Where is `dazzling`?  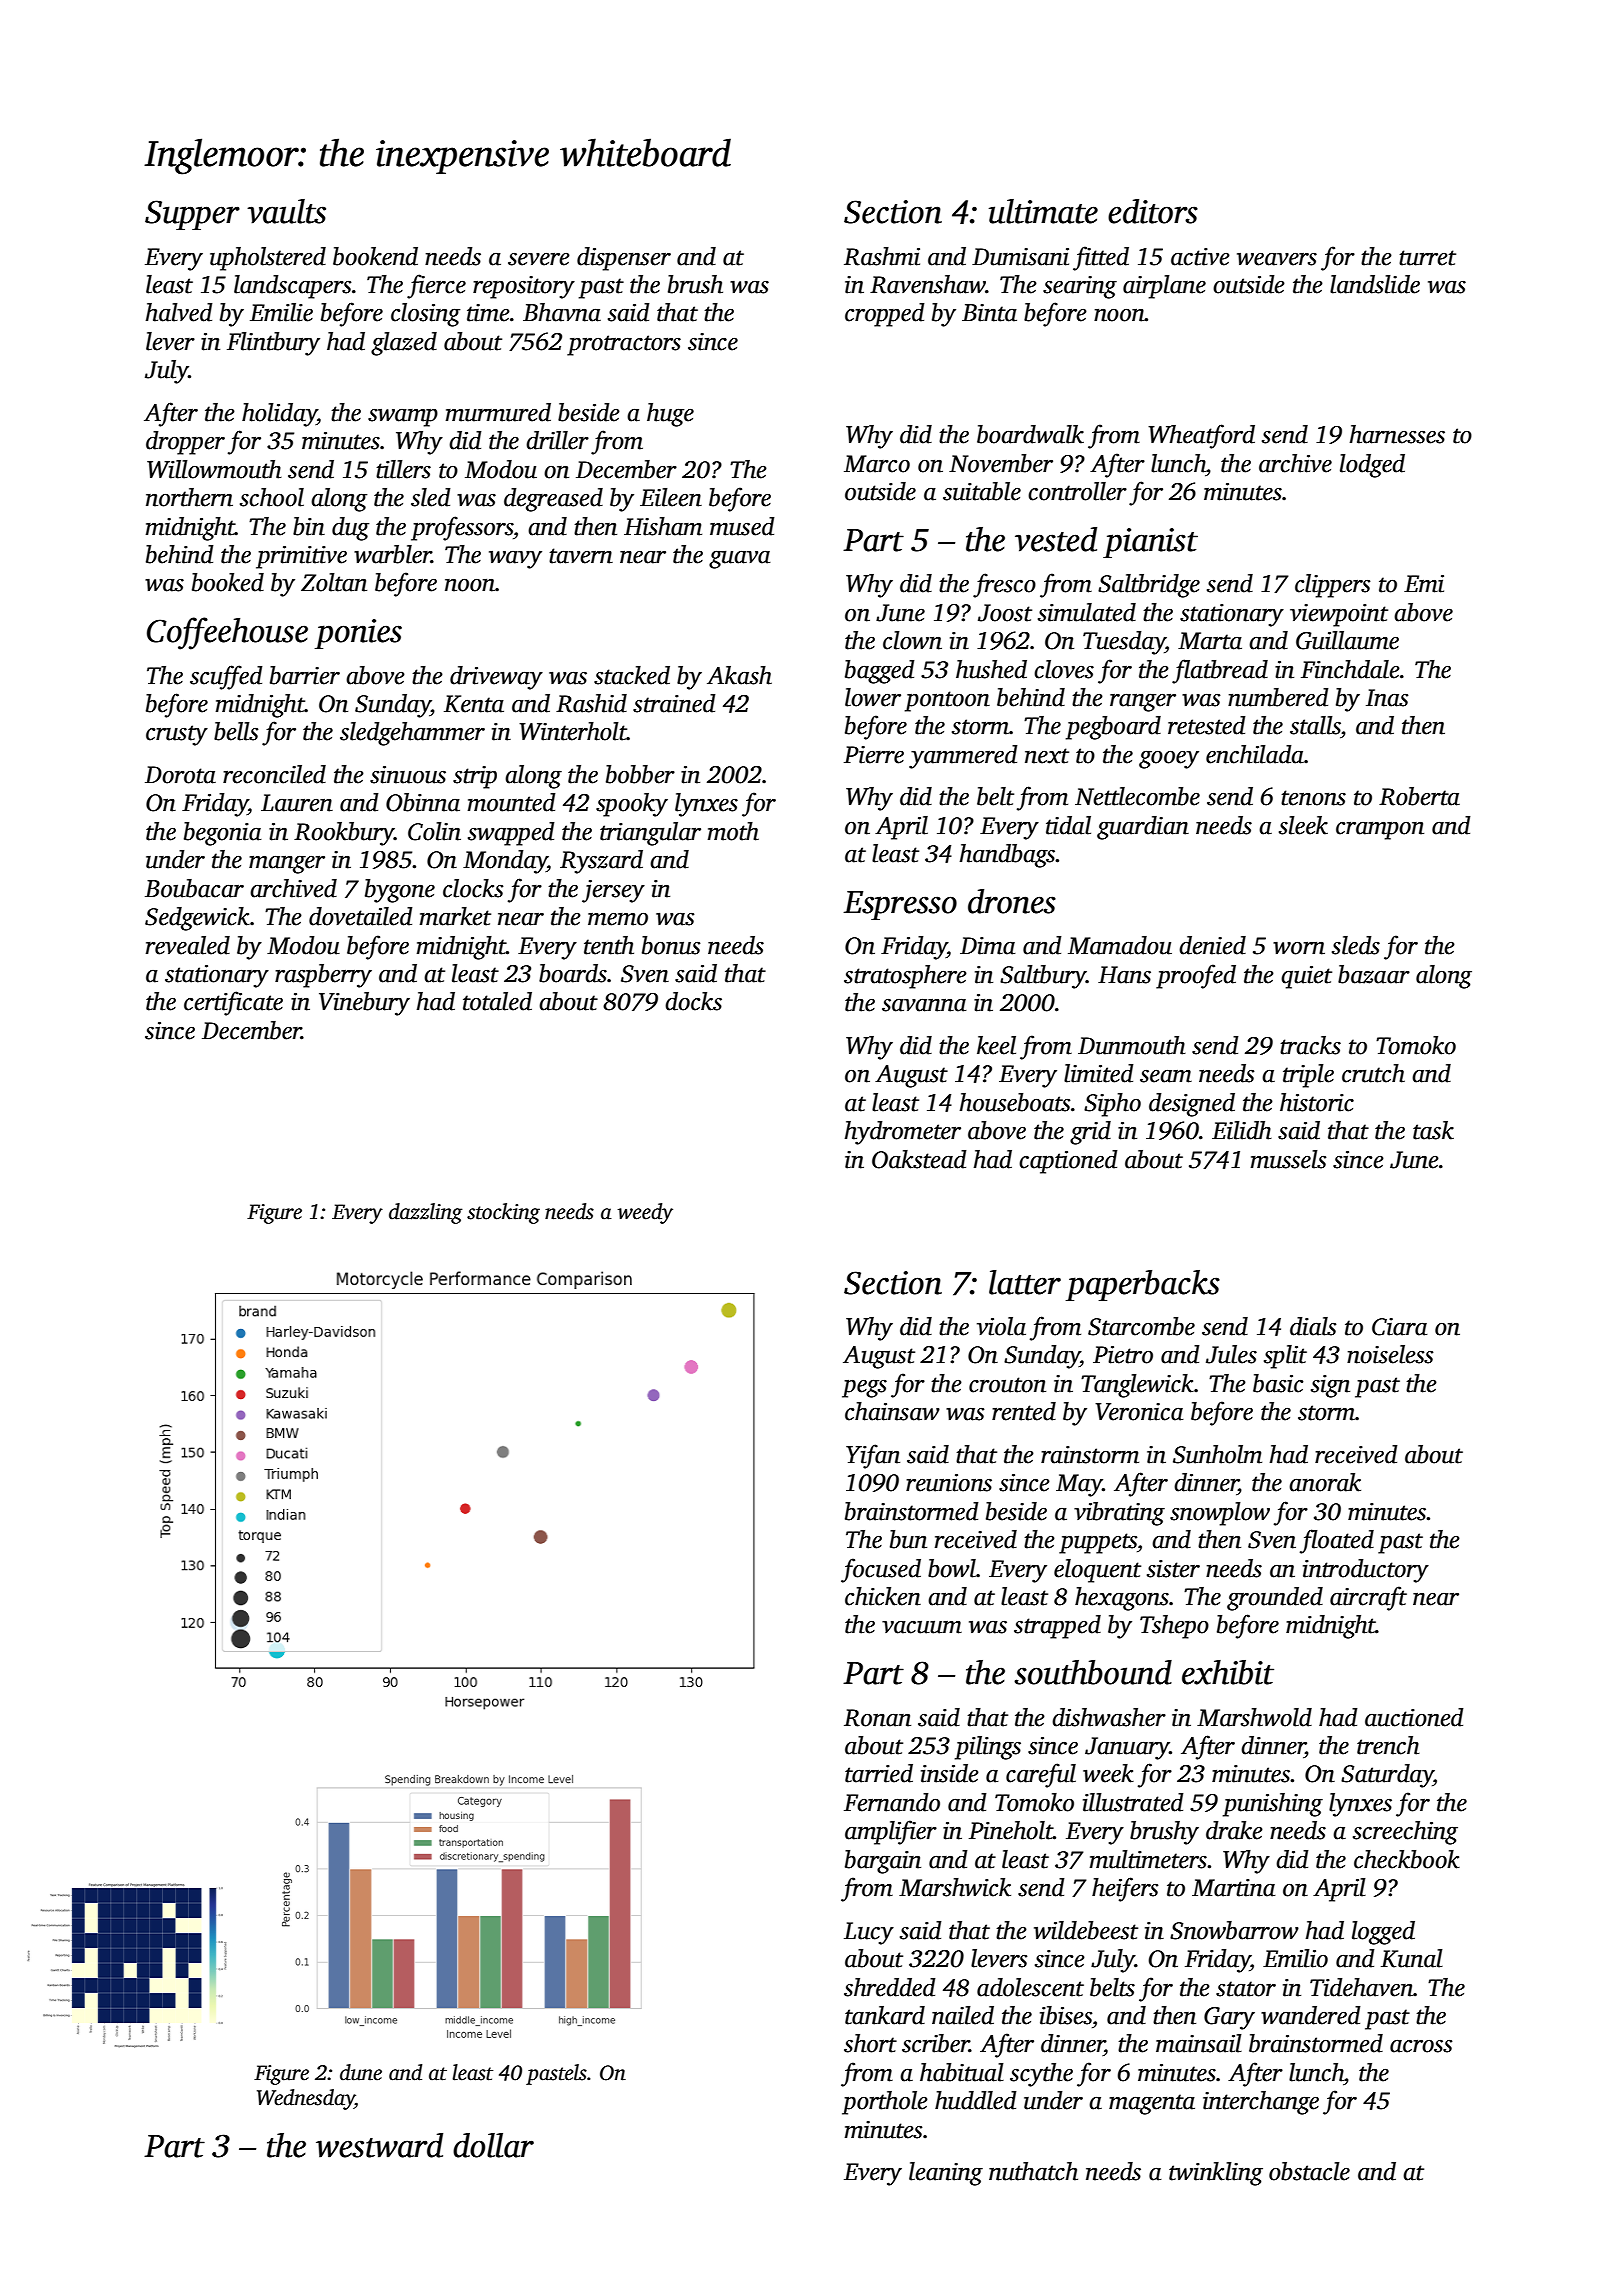 dazzling is located at coordinates (426, 1213).
